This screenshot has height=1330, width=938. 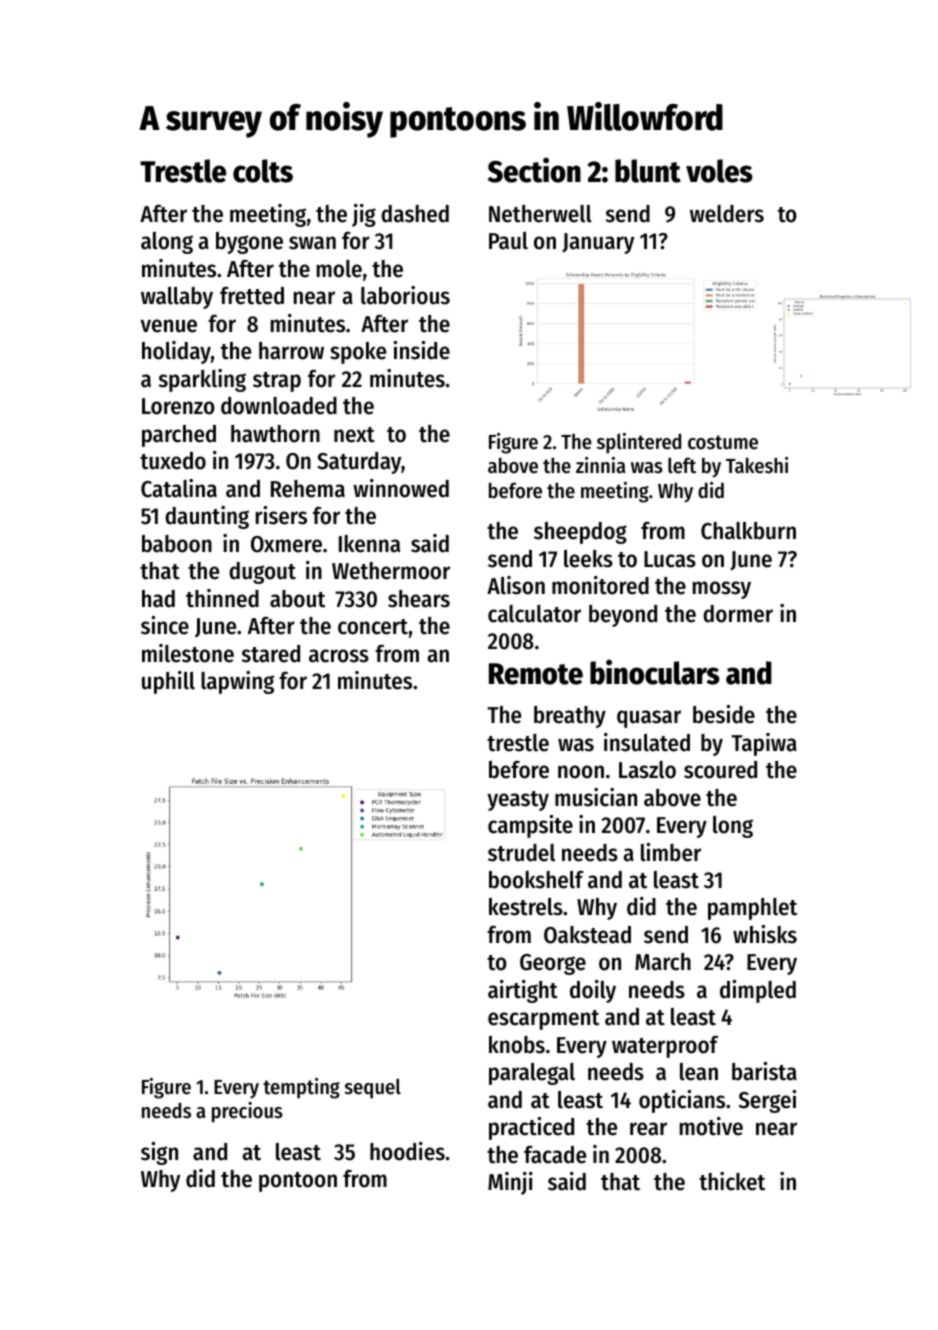 What do you see at coordinates (249, 243) in the screenshot?
I see `bygone` at bounding box center [249, 243].
